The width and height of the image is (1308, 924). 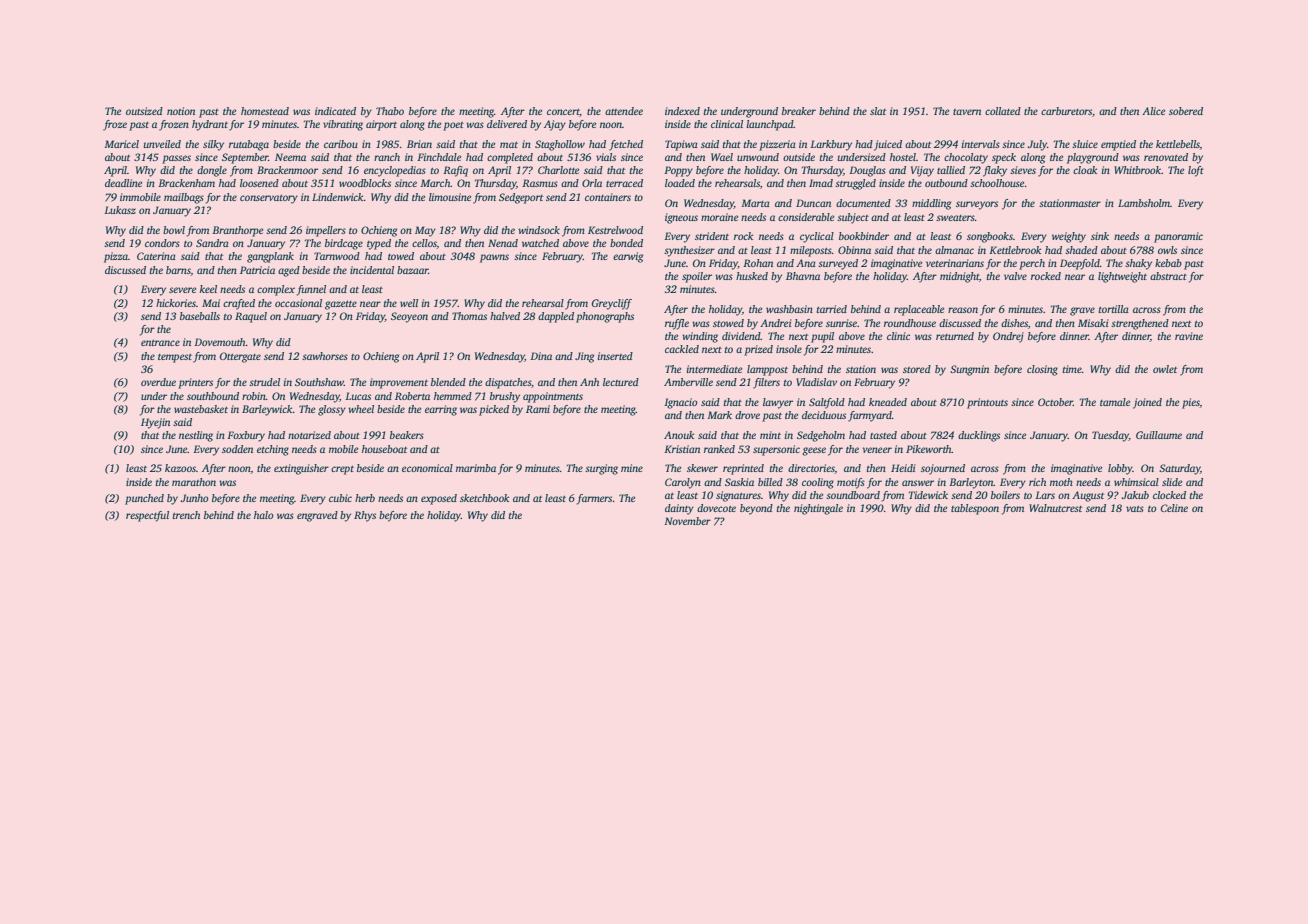 I want to click on tempest, so click(x=175, y=358).
